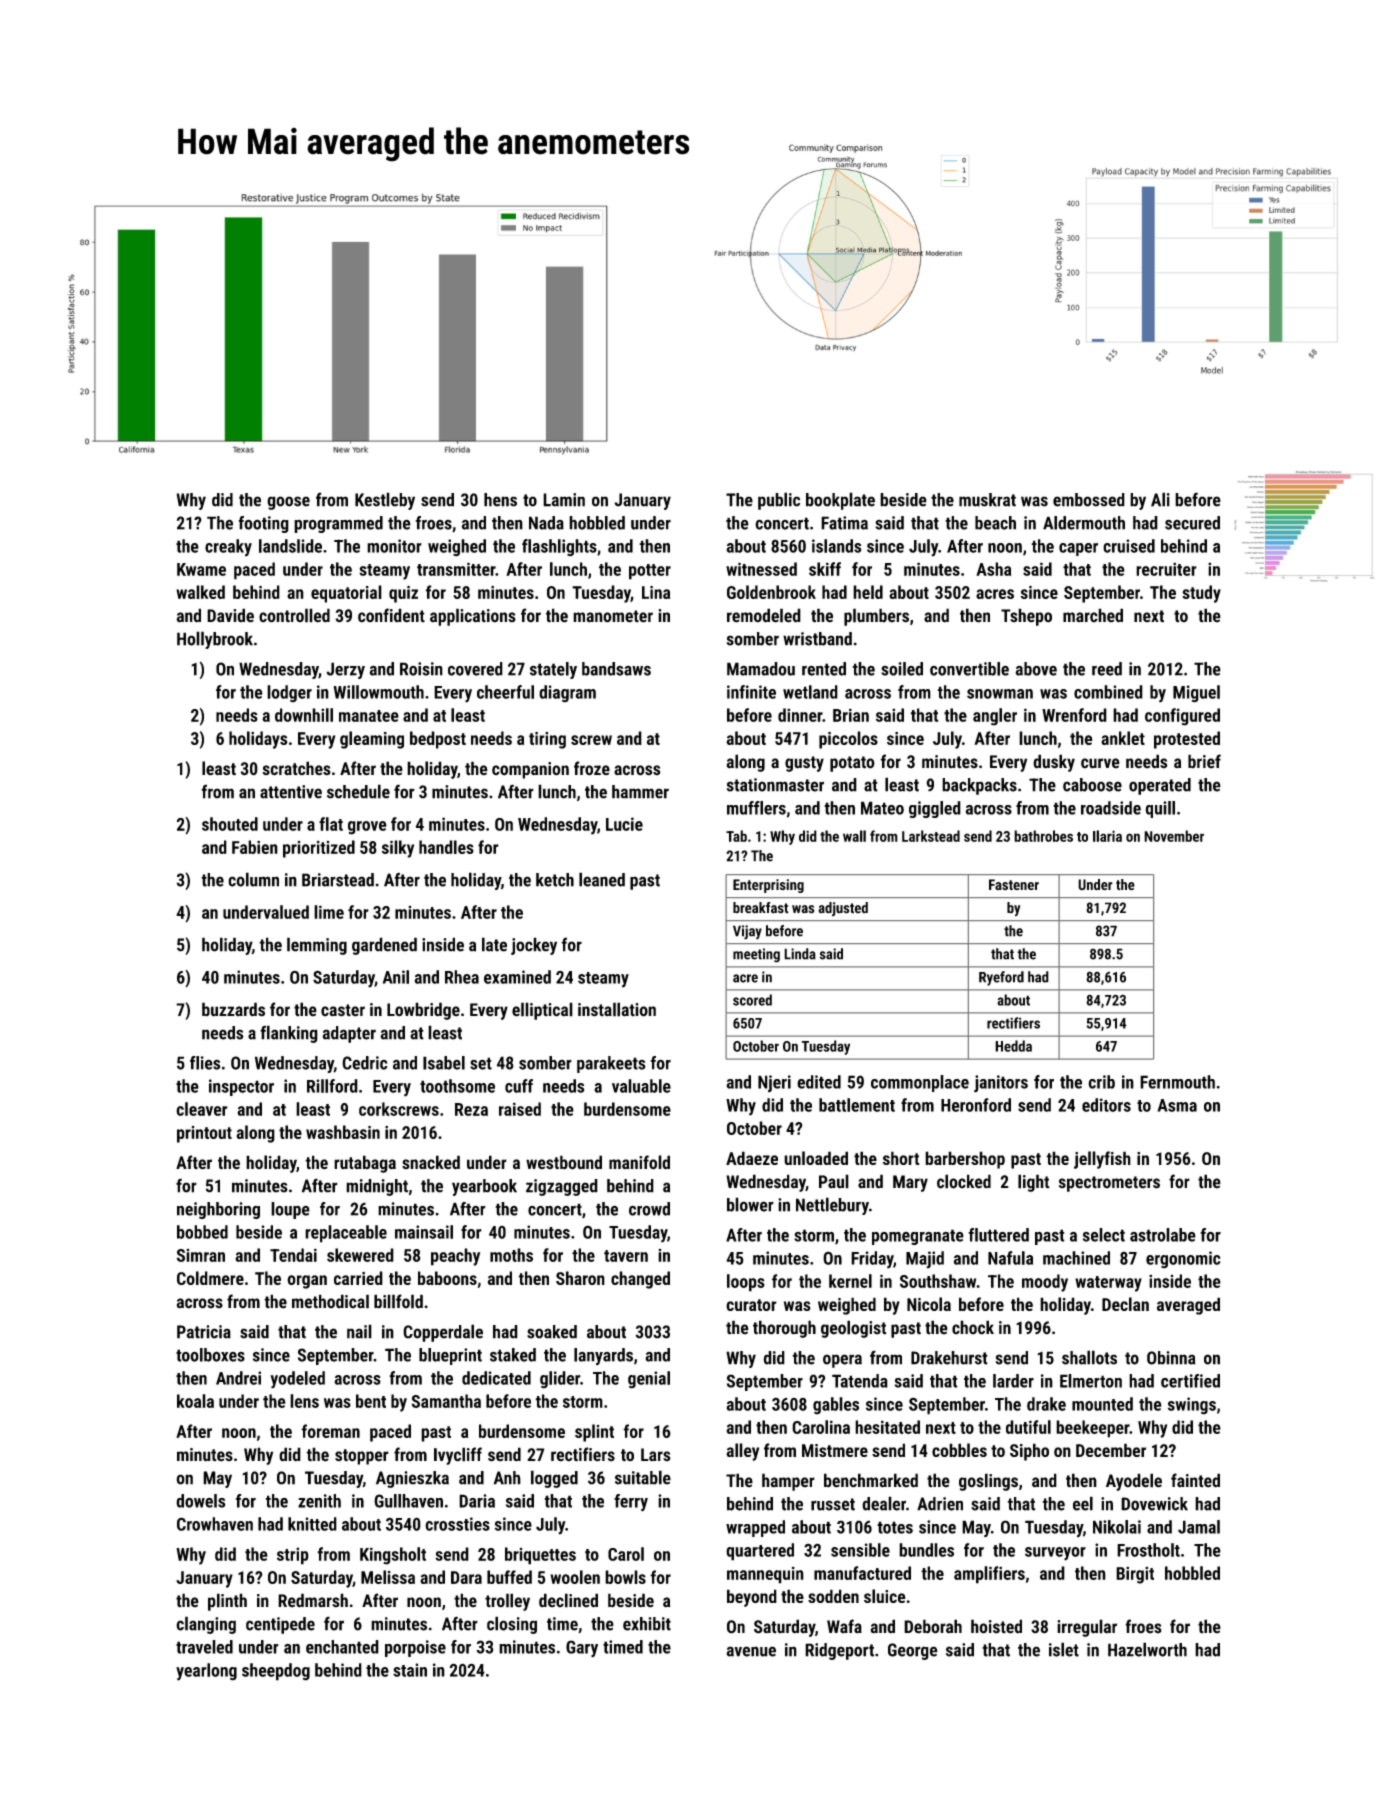 The height and width of the screenshot is (1808, 1397). I want to click on public, so click(779, 501).
